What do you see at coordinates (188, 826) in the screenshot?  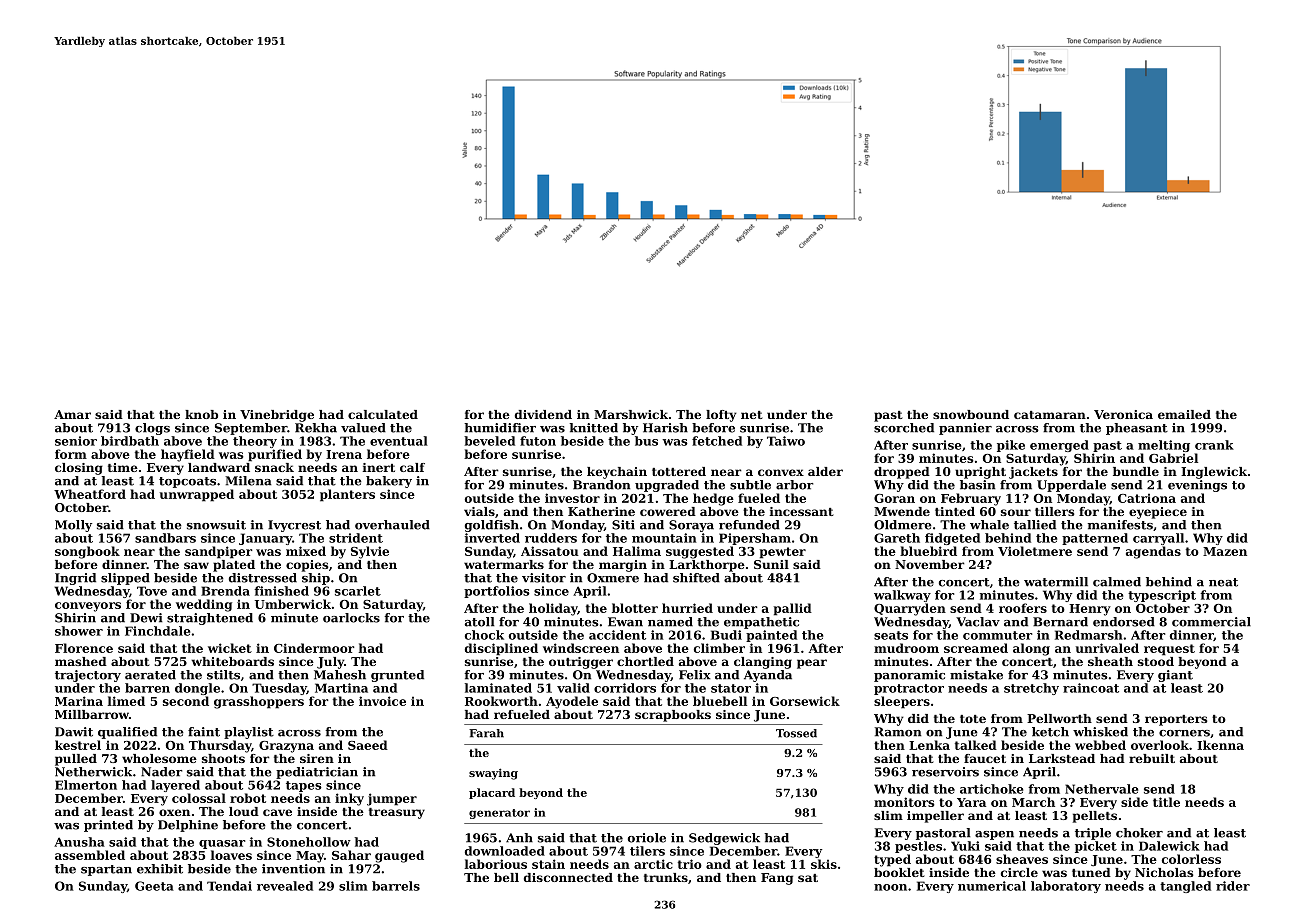 I see `Delphine` at bounding box center [188, 826].
